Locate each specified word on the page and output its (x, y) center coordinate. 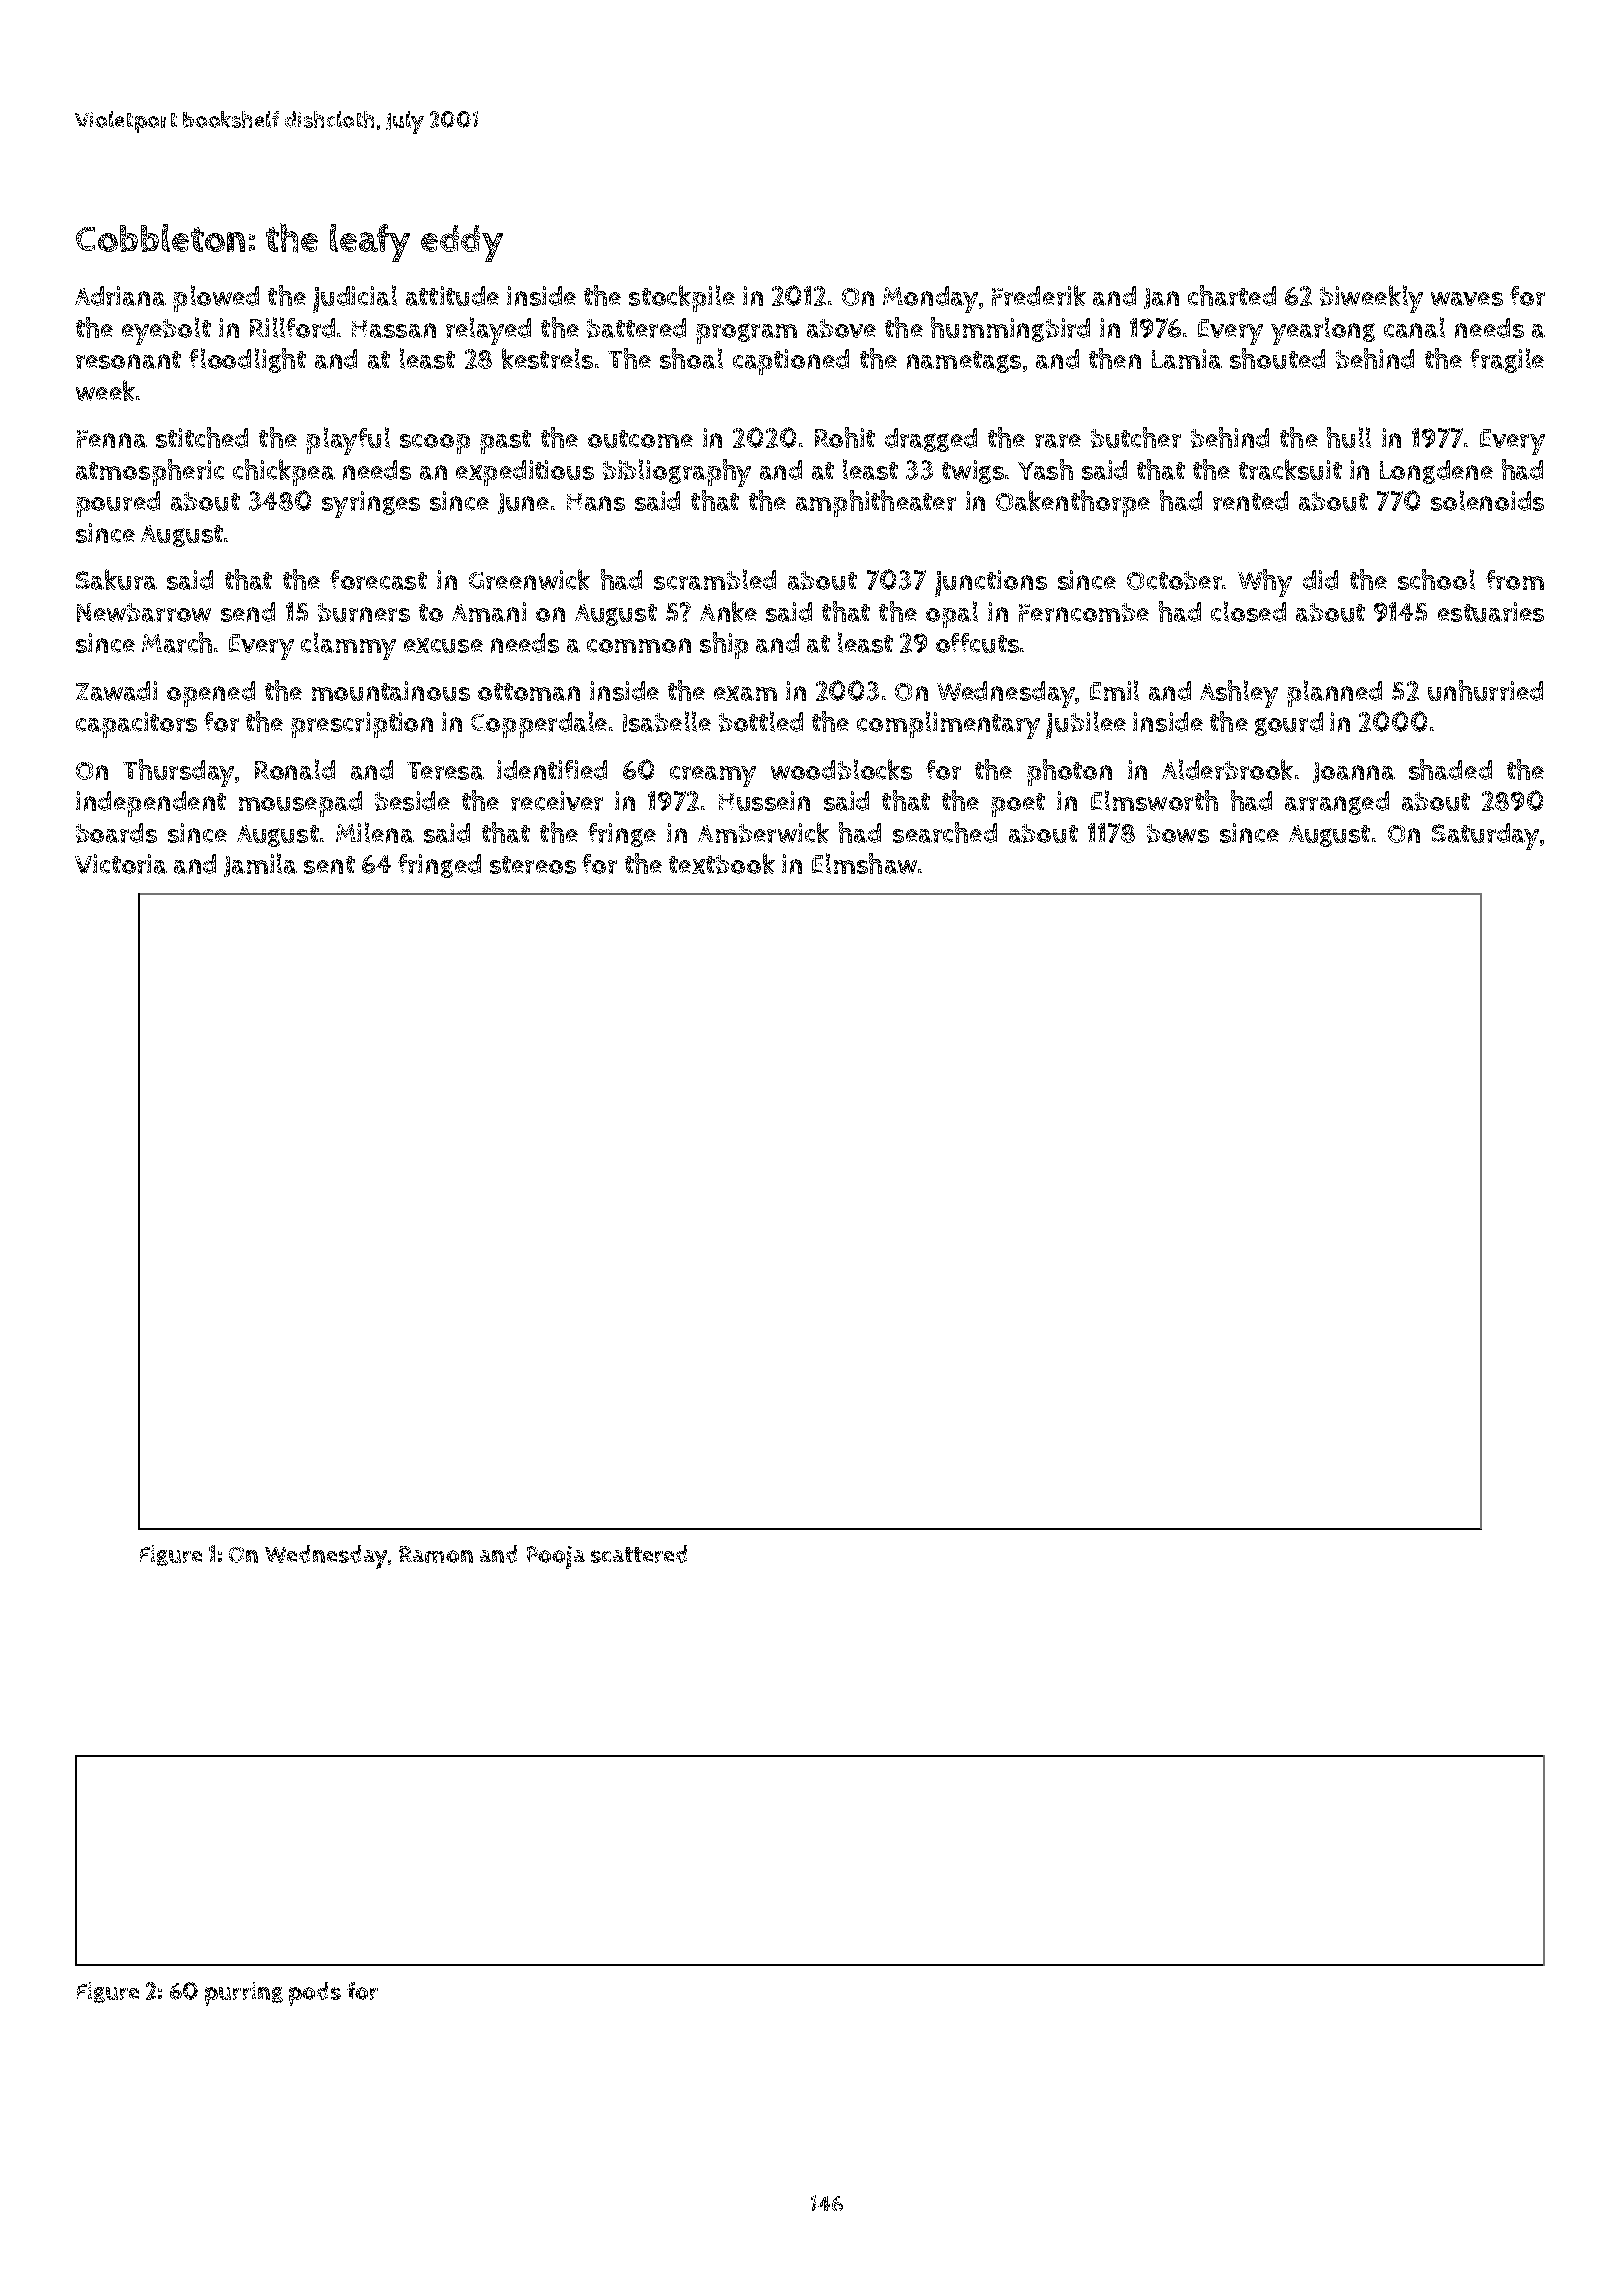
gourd (1289, 724)
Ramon (436, 1554)
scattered (639, 1554)
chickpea (284, 472)
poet (1018, 805)
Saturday (1485, 836)
